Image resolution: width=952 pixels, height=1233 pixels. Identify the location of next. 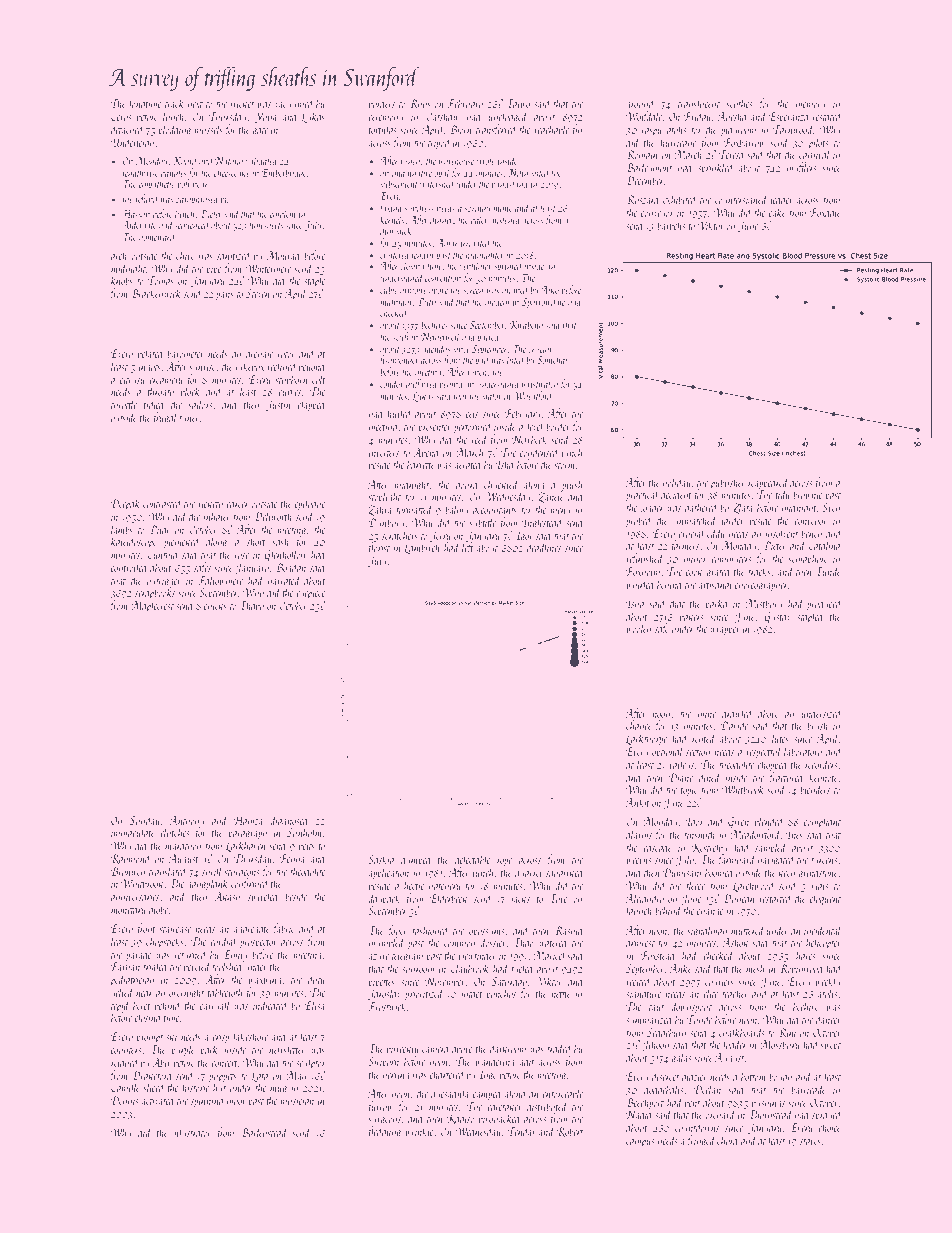
(195, 104).
